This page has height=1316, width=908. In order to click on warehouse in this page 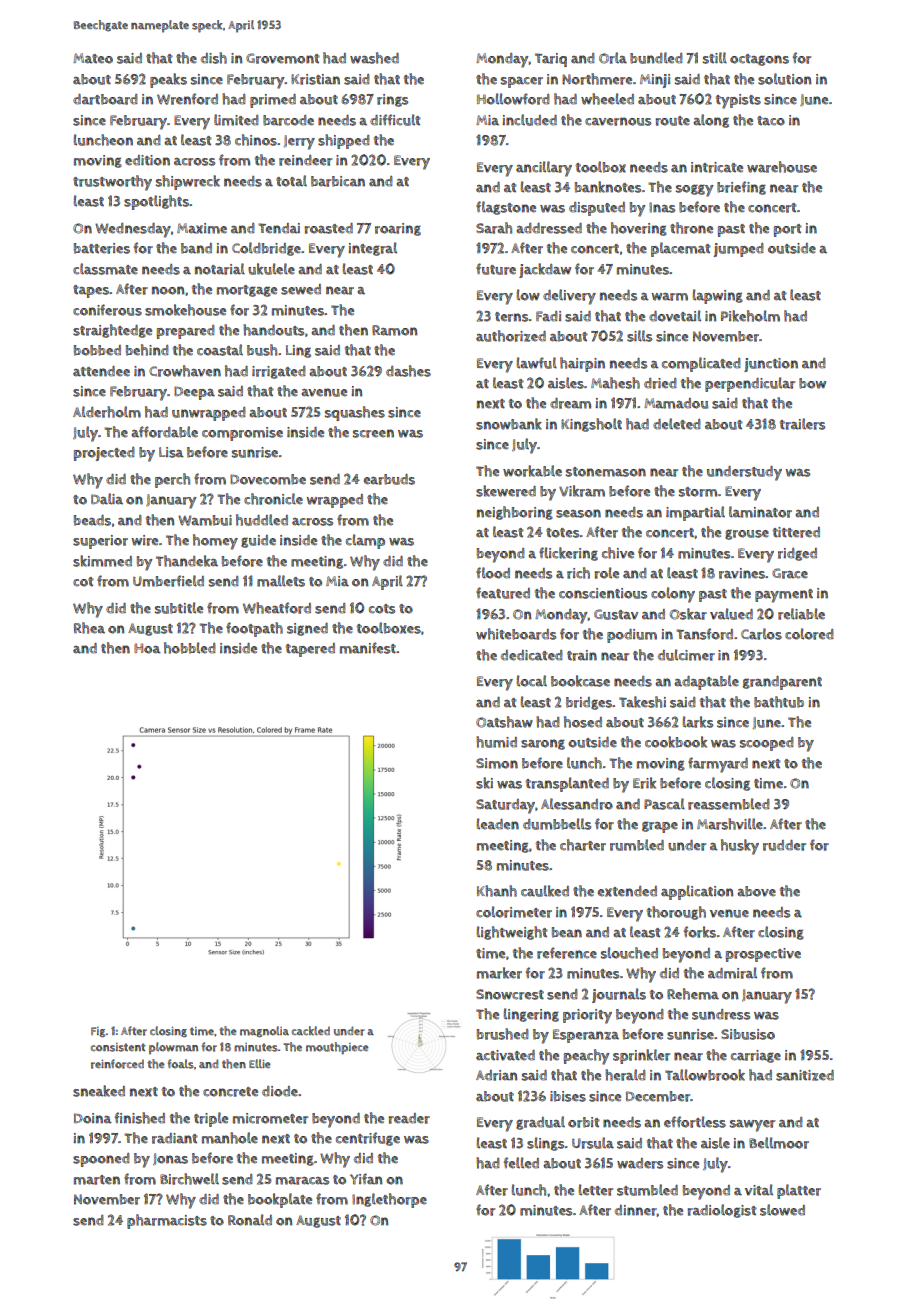, I will do `click(782, 167)`.
